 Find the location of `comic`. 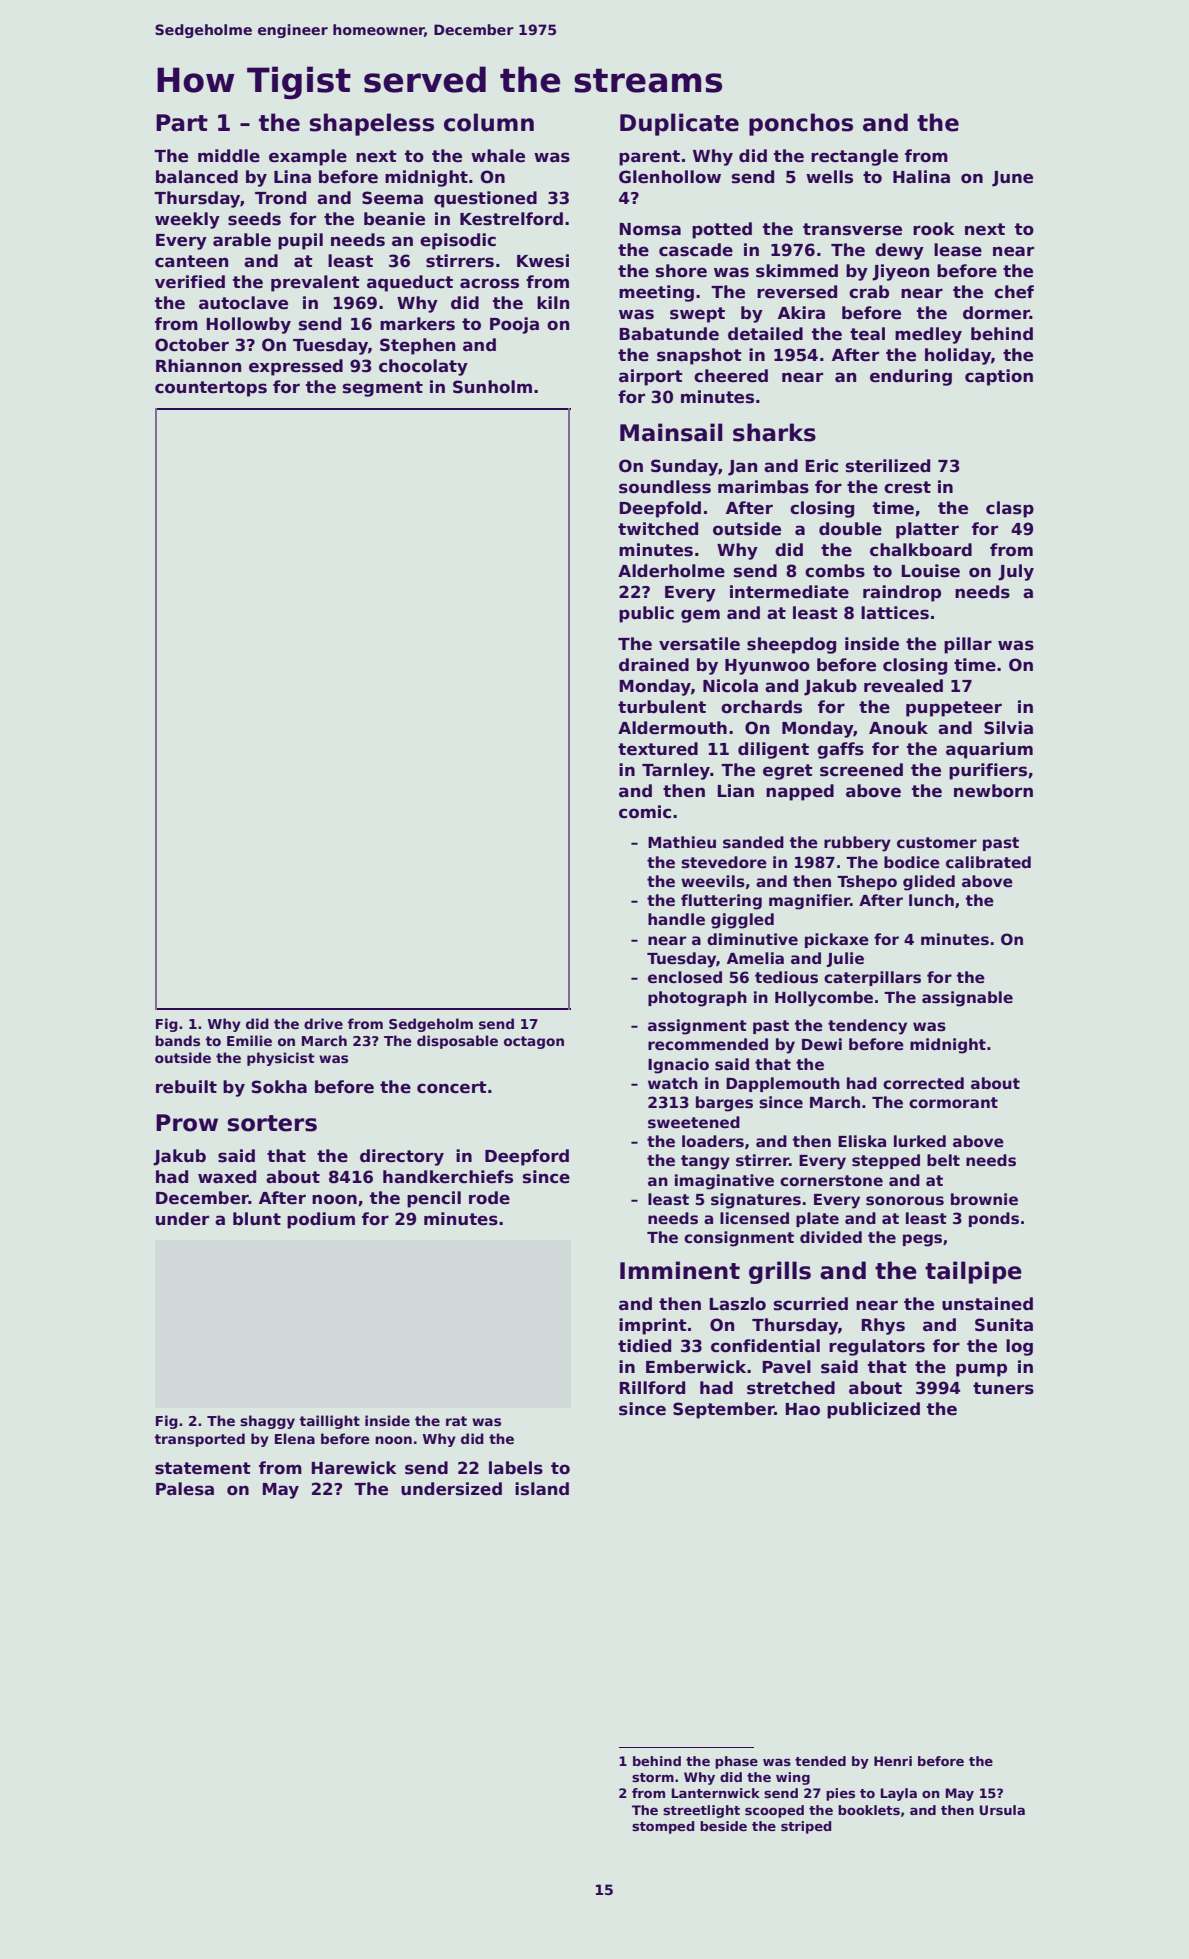

comic is located at coordinates (645, 812).
